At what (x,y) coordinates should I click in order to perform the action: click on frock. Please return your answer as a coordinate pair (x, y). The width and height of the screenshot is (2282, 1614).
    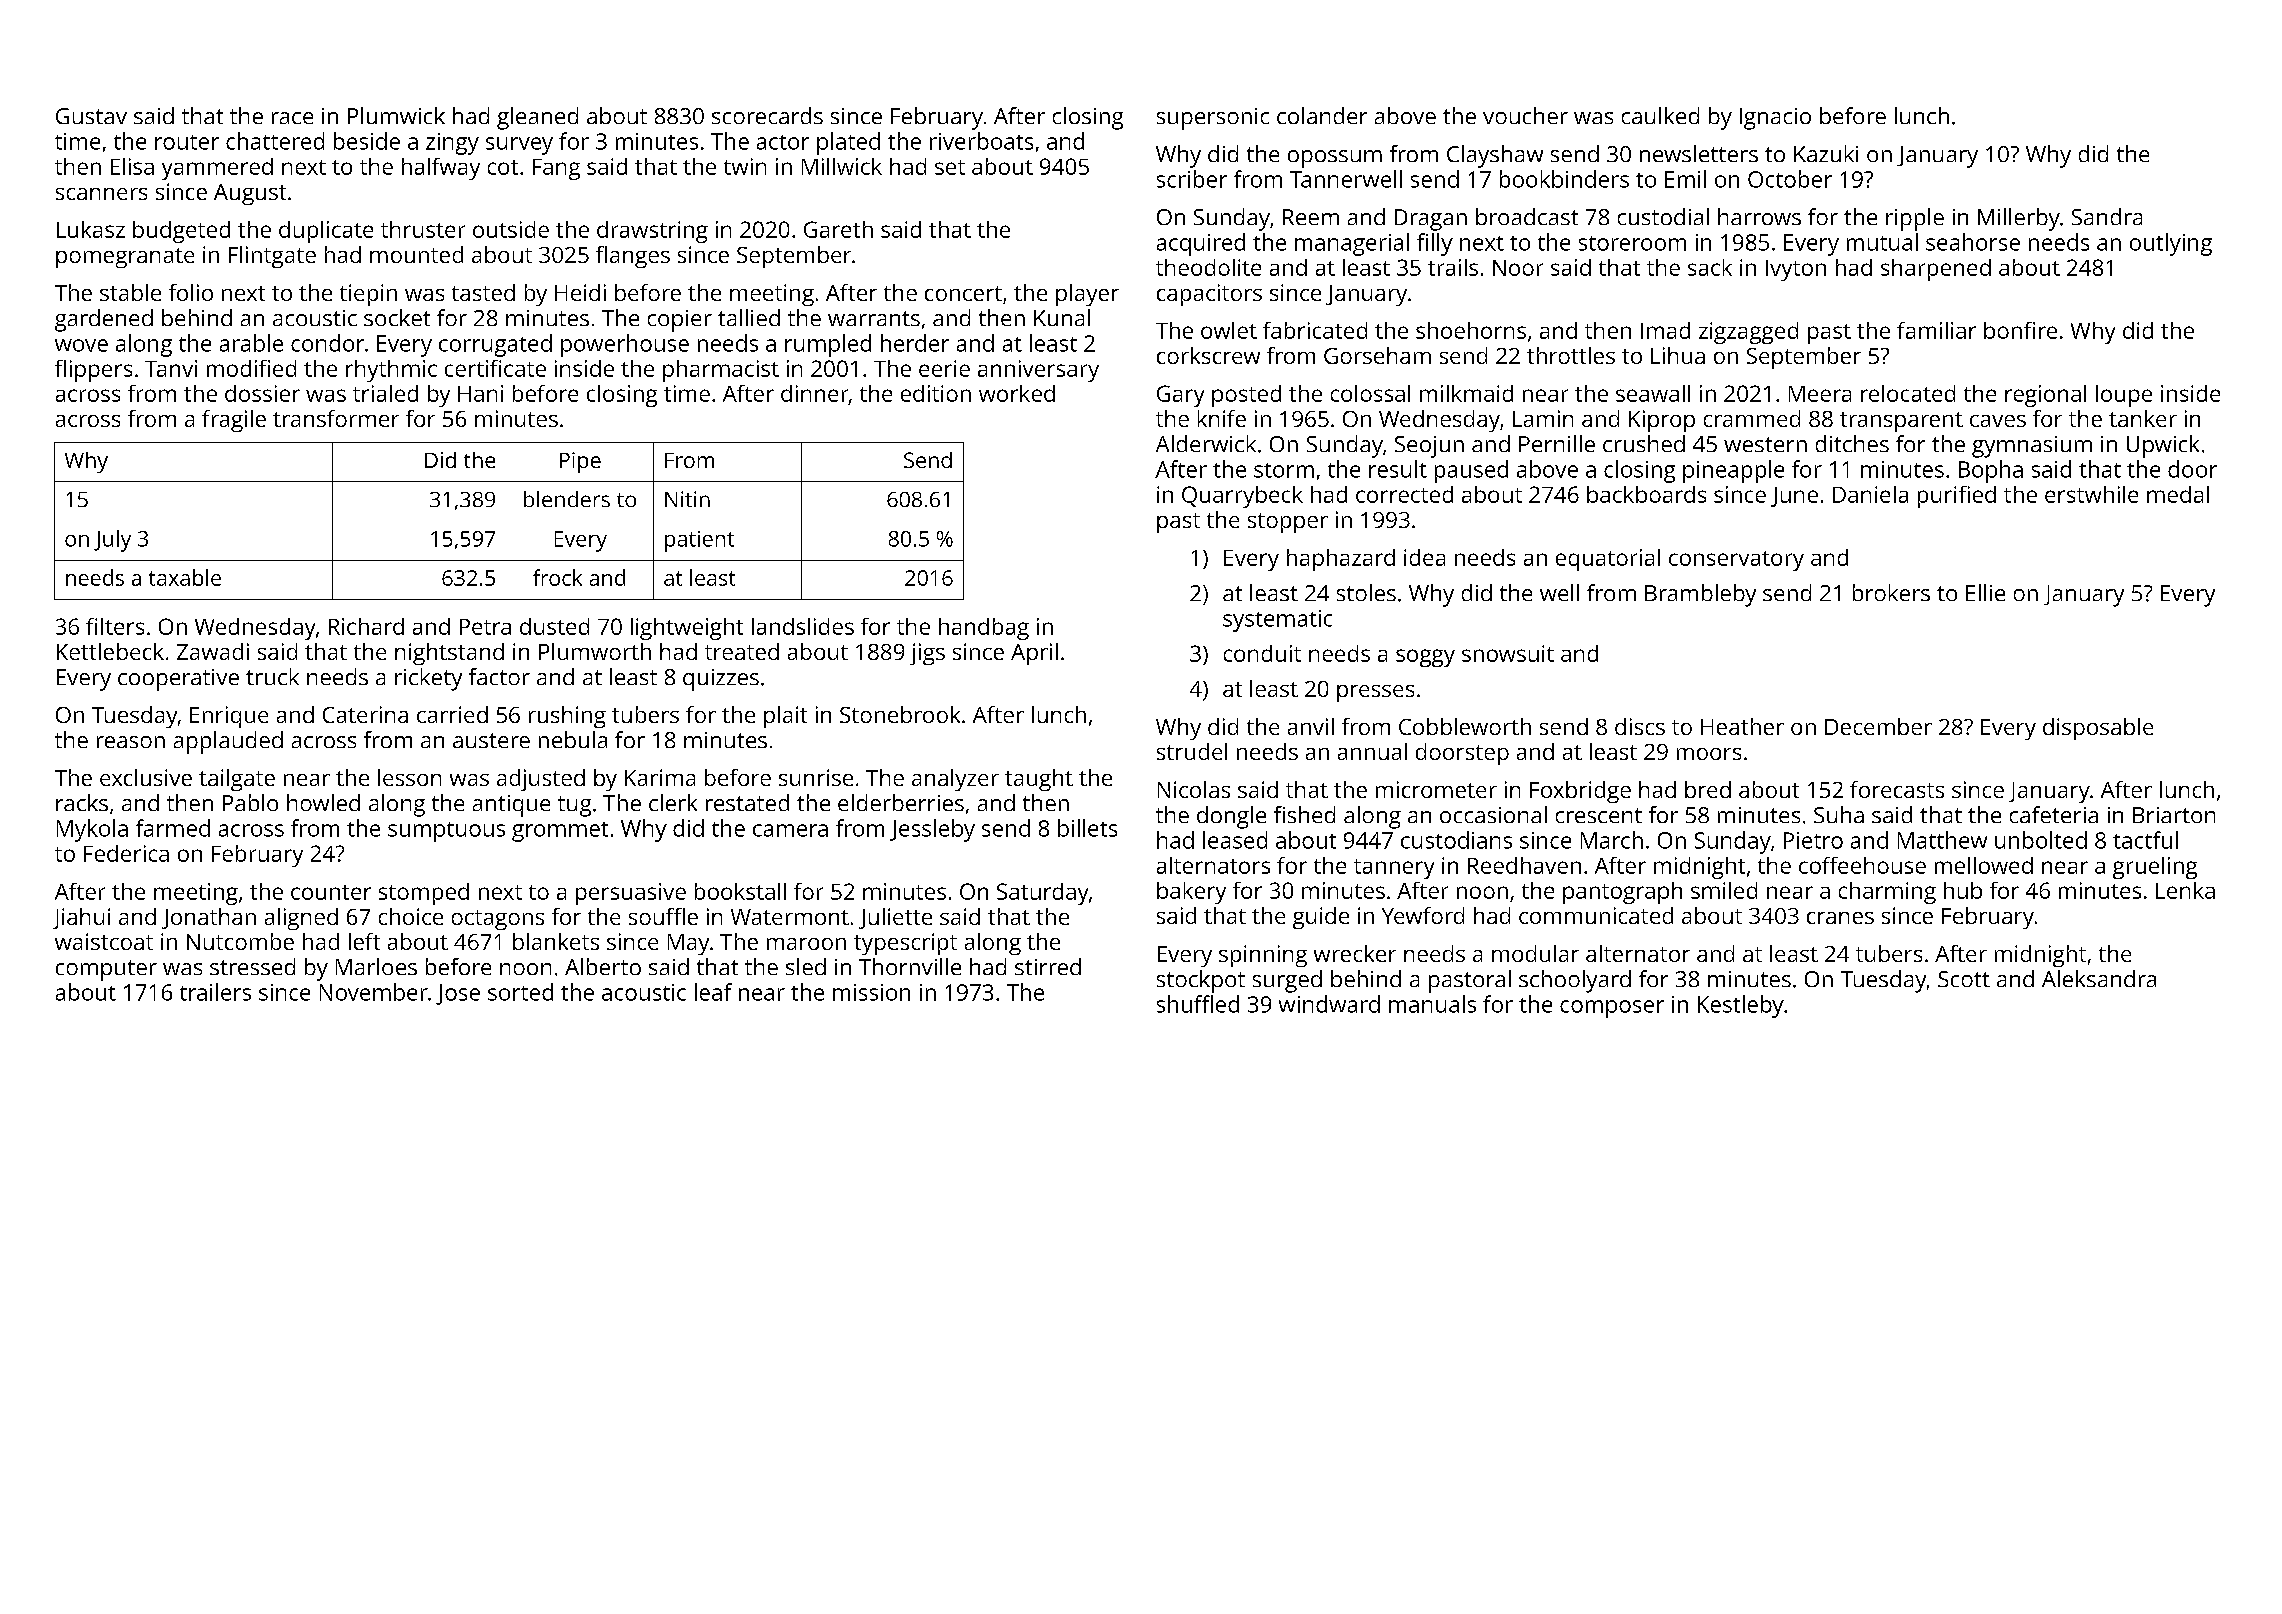
    Looking at the image, I should click on (557, 577).
